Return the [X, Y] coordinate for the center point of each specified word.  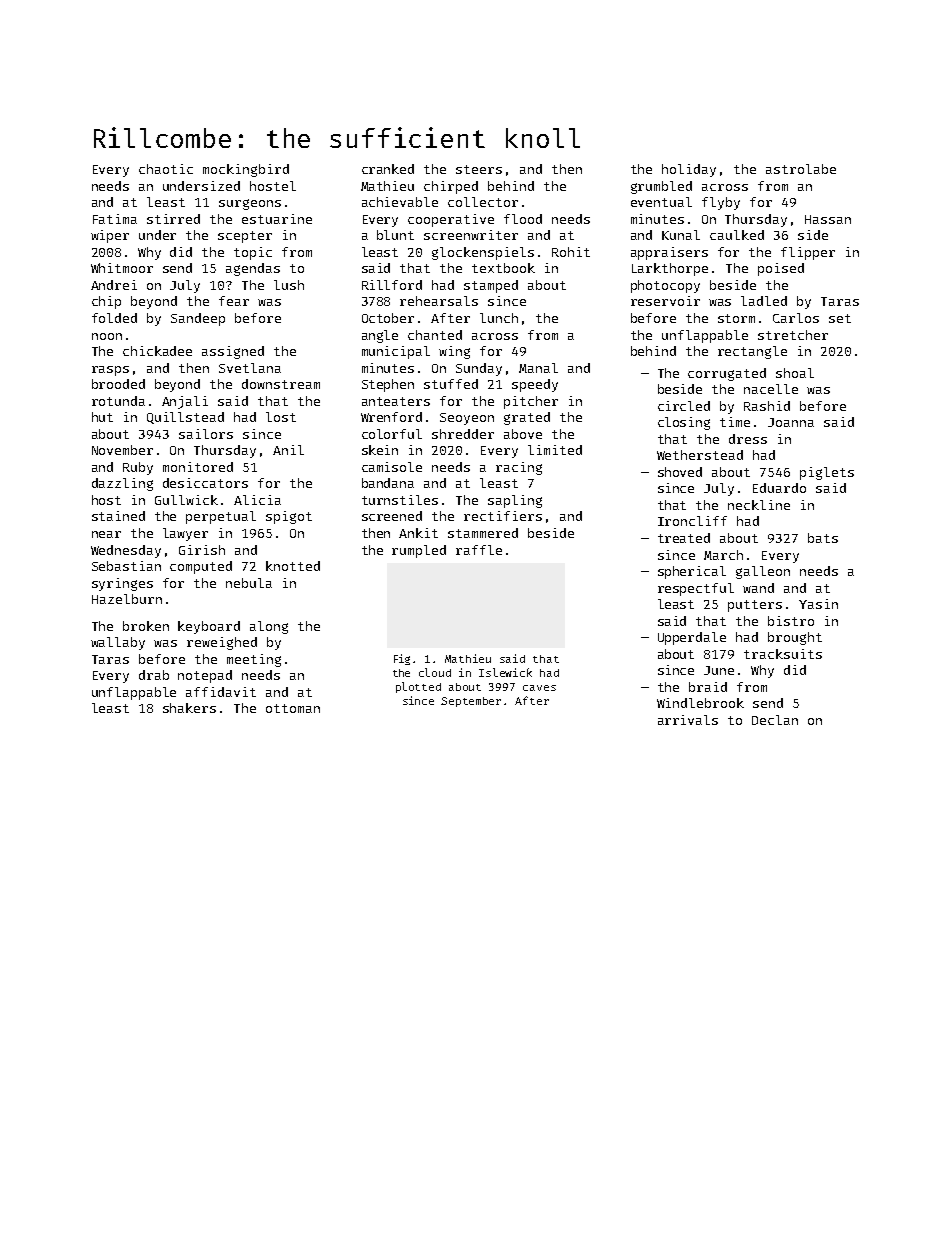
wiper [110, 236]
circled [684, 406]
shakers [189, 708]
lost [281, 417]
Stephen [388, 385]
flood [523, 219]
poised [781, 269]
